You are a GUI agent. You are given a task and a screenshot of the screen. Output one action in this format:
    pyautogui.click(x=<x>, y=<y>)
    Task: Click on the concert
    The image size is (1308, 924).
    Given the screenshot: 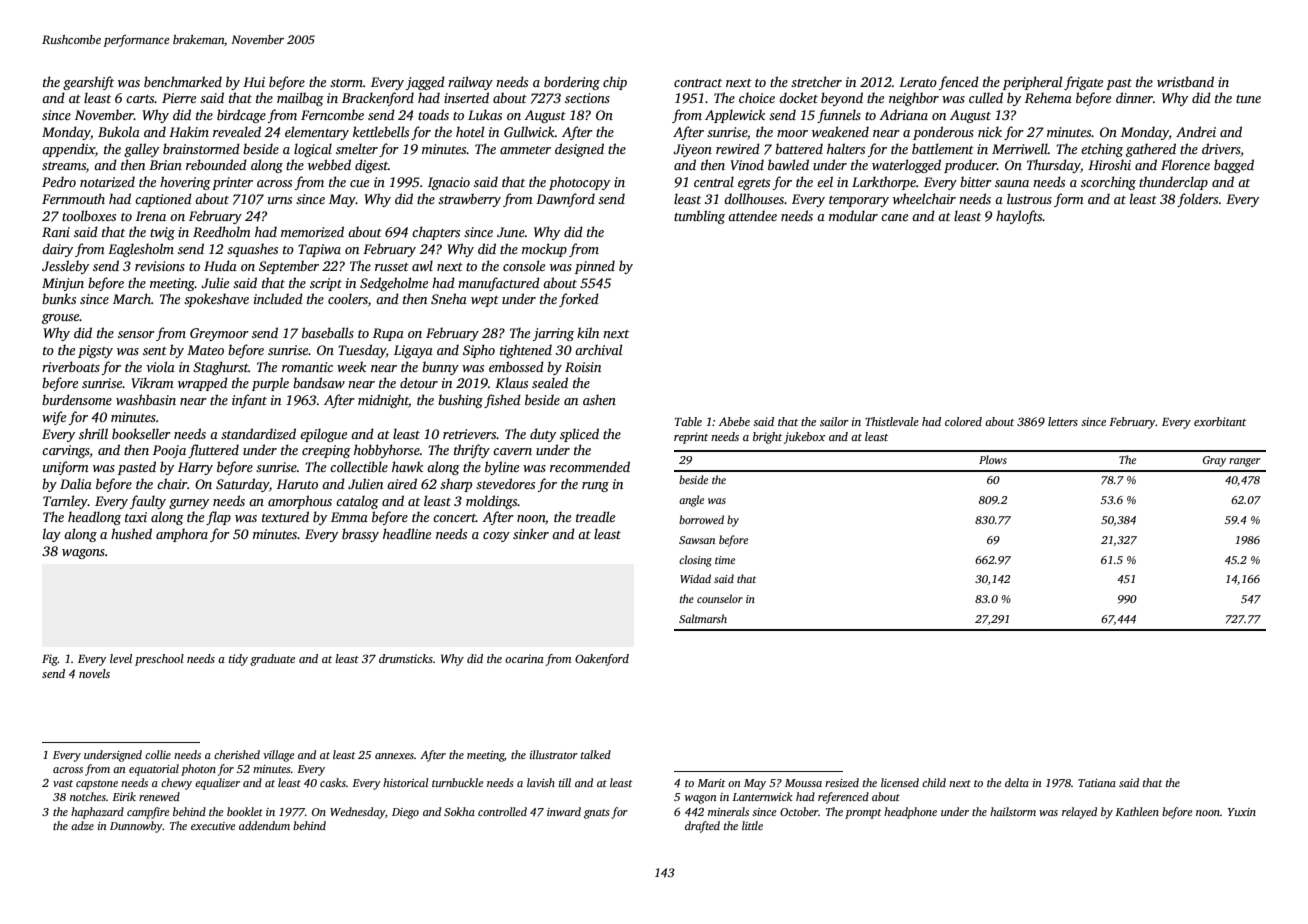 What is the action you would take?
    pyautogui.click(x=454, y=518)
